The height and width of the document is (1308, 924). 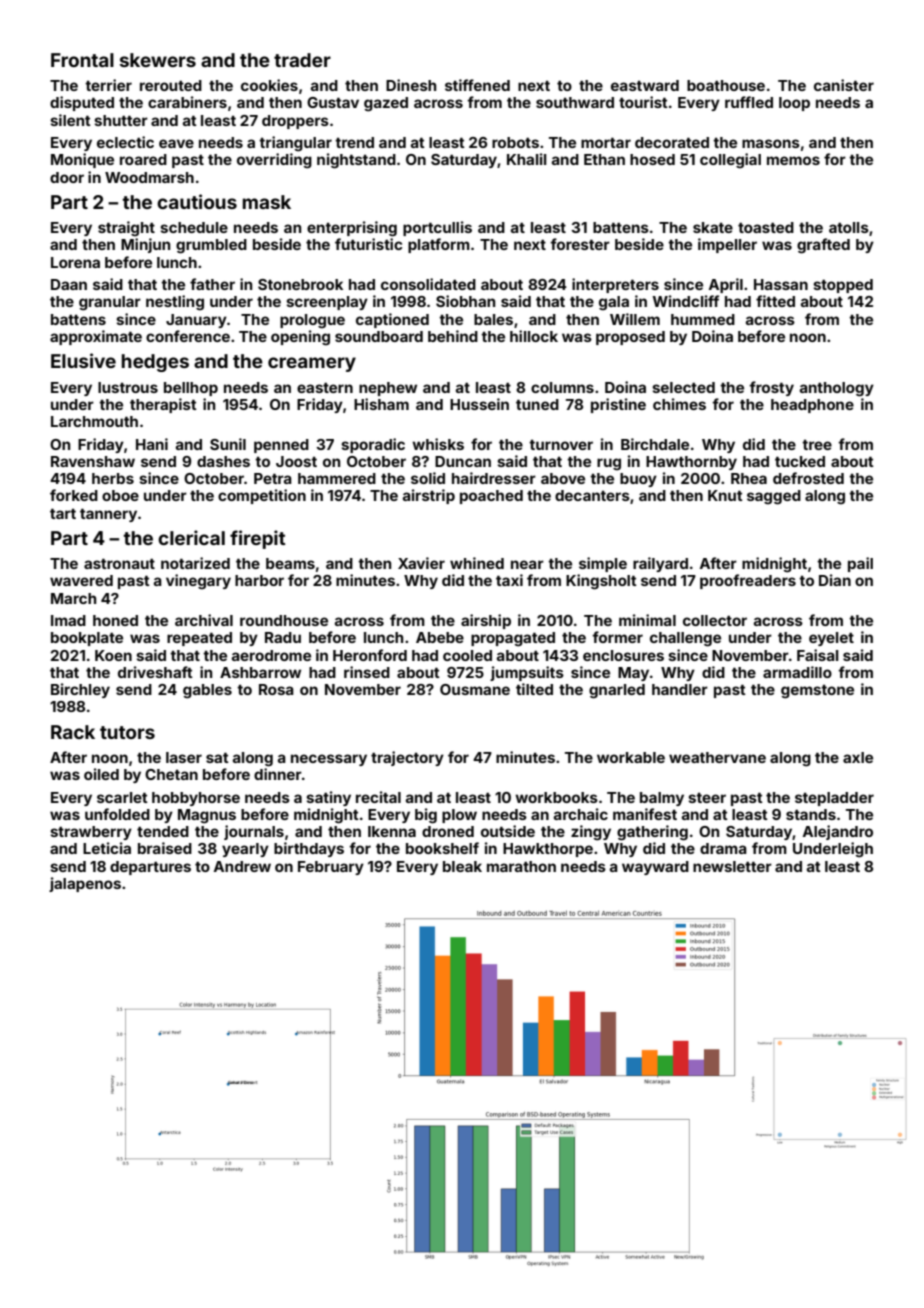 What do you see at coordinates (191, 389) in the document?
I see `bellhop` at bounding box center [191, 389].
